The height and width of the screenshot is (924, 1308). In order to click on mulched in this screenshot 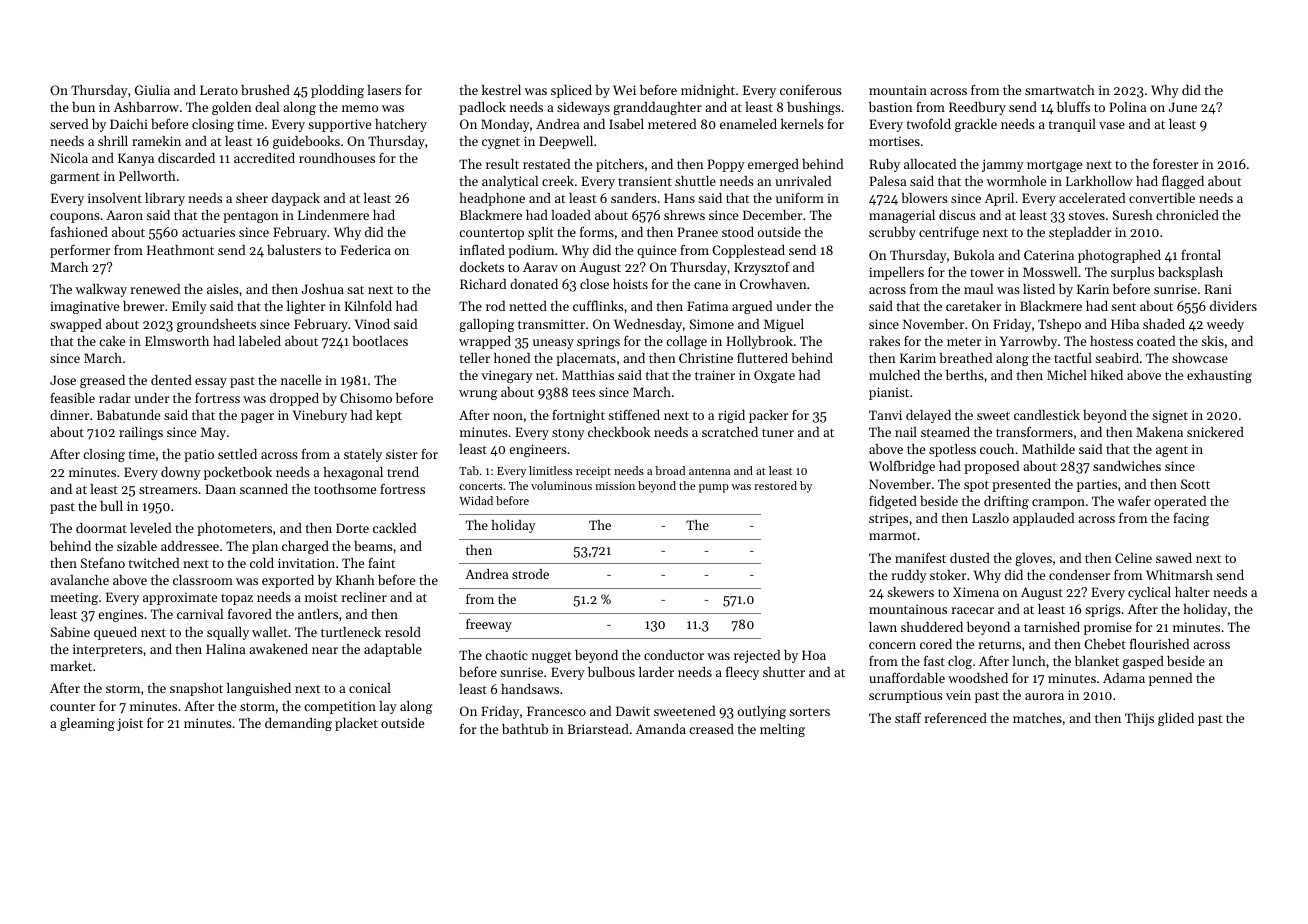, I will do `click(894, 375)`.
